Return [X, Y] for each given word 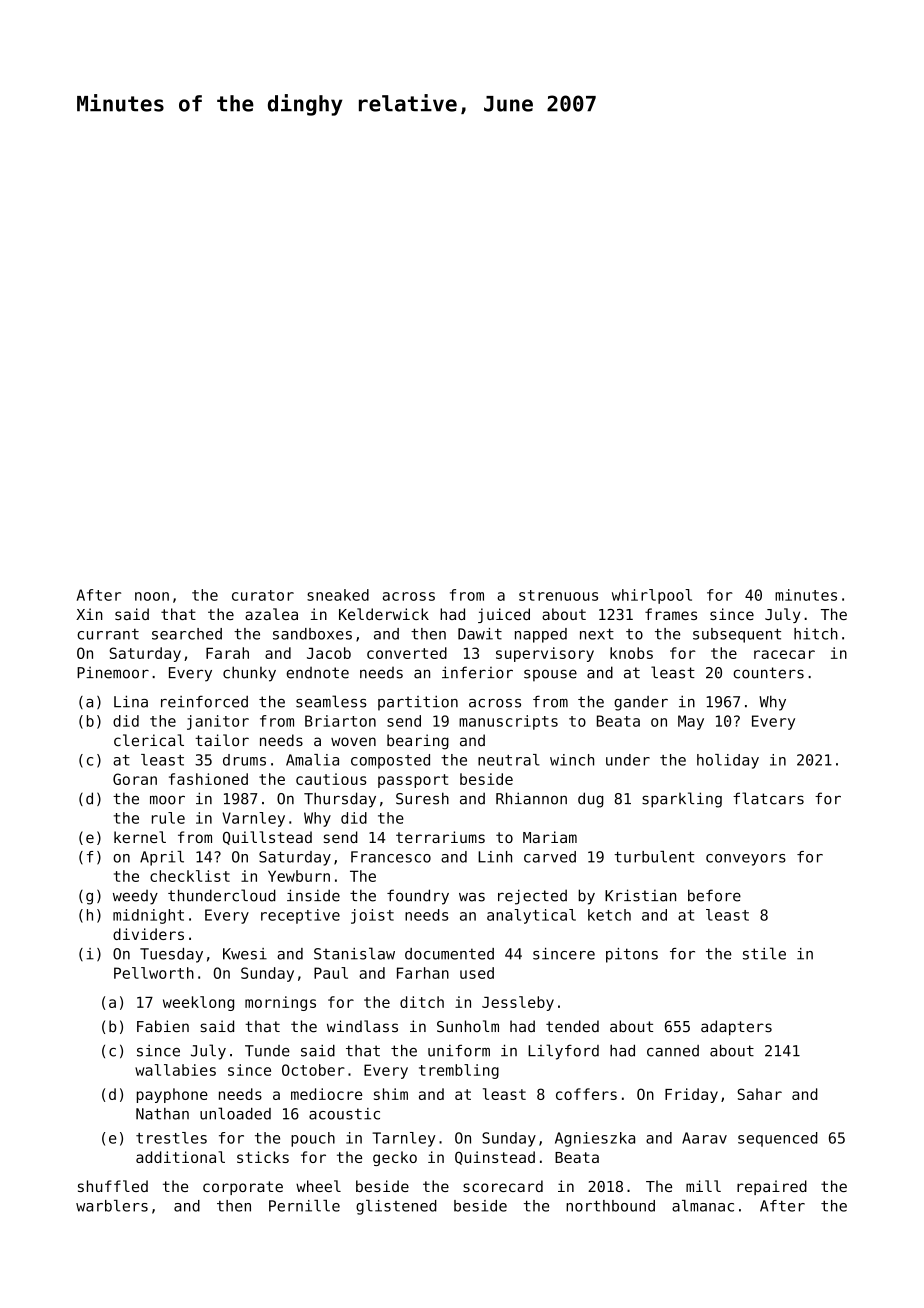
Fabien [163, 1026]
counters [768, 673]
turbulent [654, 857]
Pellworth [154, 973]
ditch [422, 1002]
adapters [736, 1027]
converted [407, 653]
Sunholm [468, 1026]
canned [673, 1051]
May [691, 722]
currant [108, 634]
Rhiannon [531, 798]
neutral [509, 760]
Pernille [304, 1206]
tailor [222, 740]
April [162, 858]
